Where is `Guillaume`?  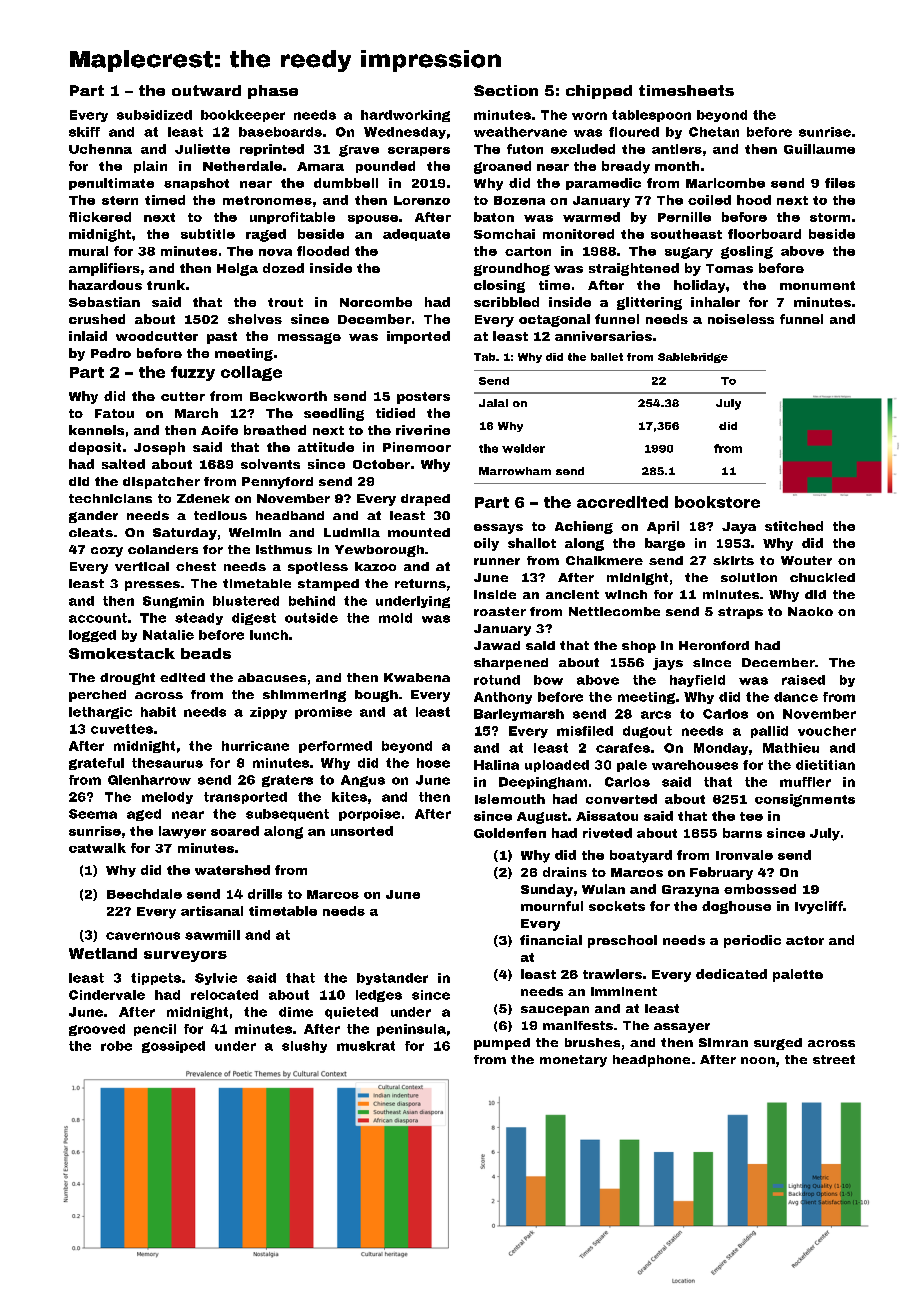
Guillaume is located at coordinates (819, 149).
